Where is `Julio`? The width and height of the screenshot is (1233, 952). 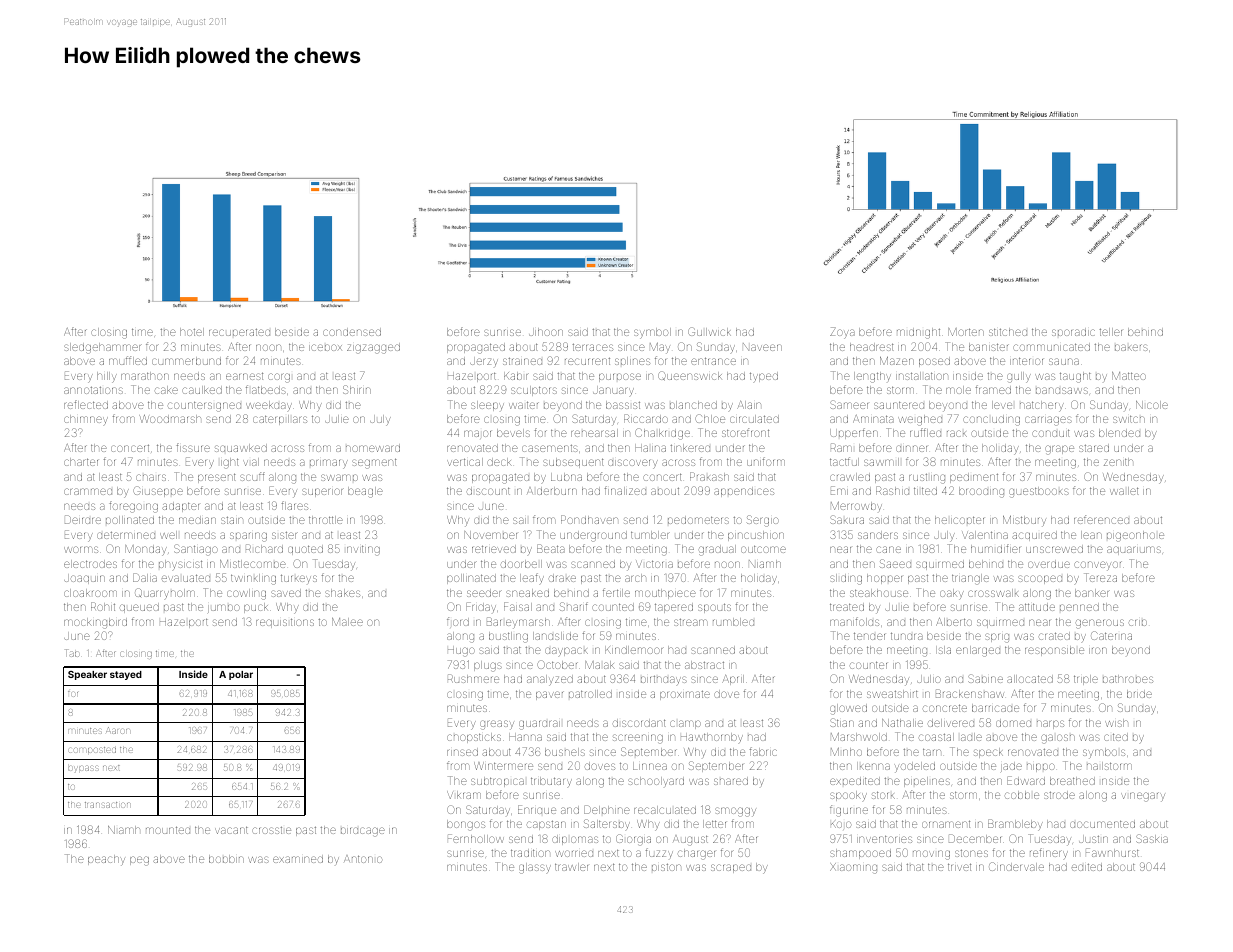
Julio is located at coordinates (929, 679).
